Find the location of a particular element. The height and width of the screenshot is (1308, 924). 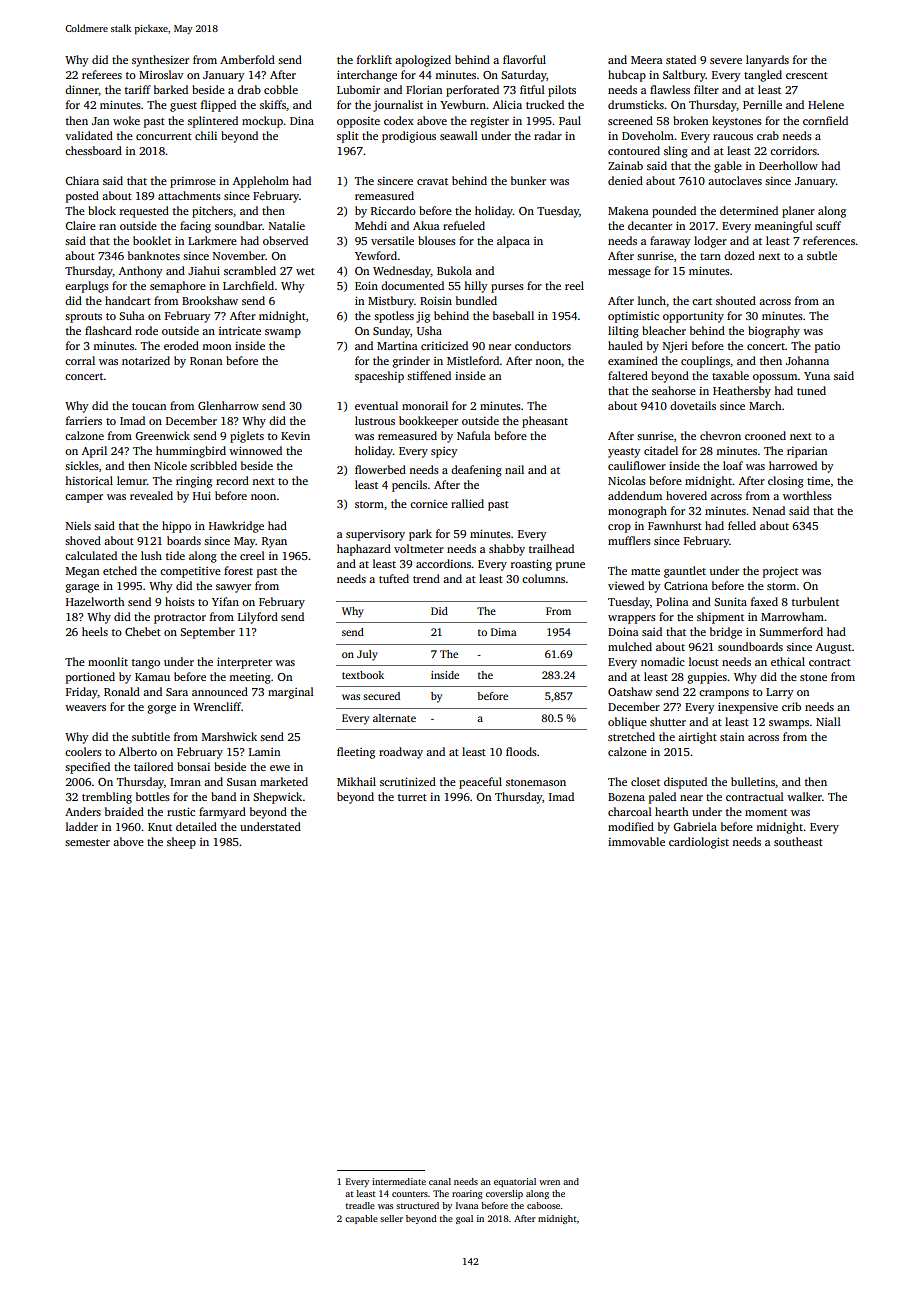

meeting is located at coordinates (250, 678).
